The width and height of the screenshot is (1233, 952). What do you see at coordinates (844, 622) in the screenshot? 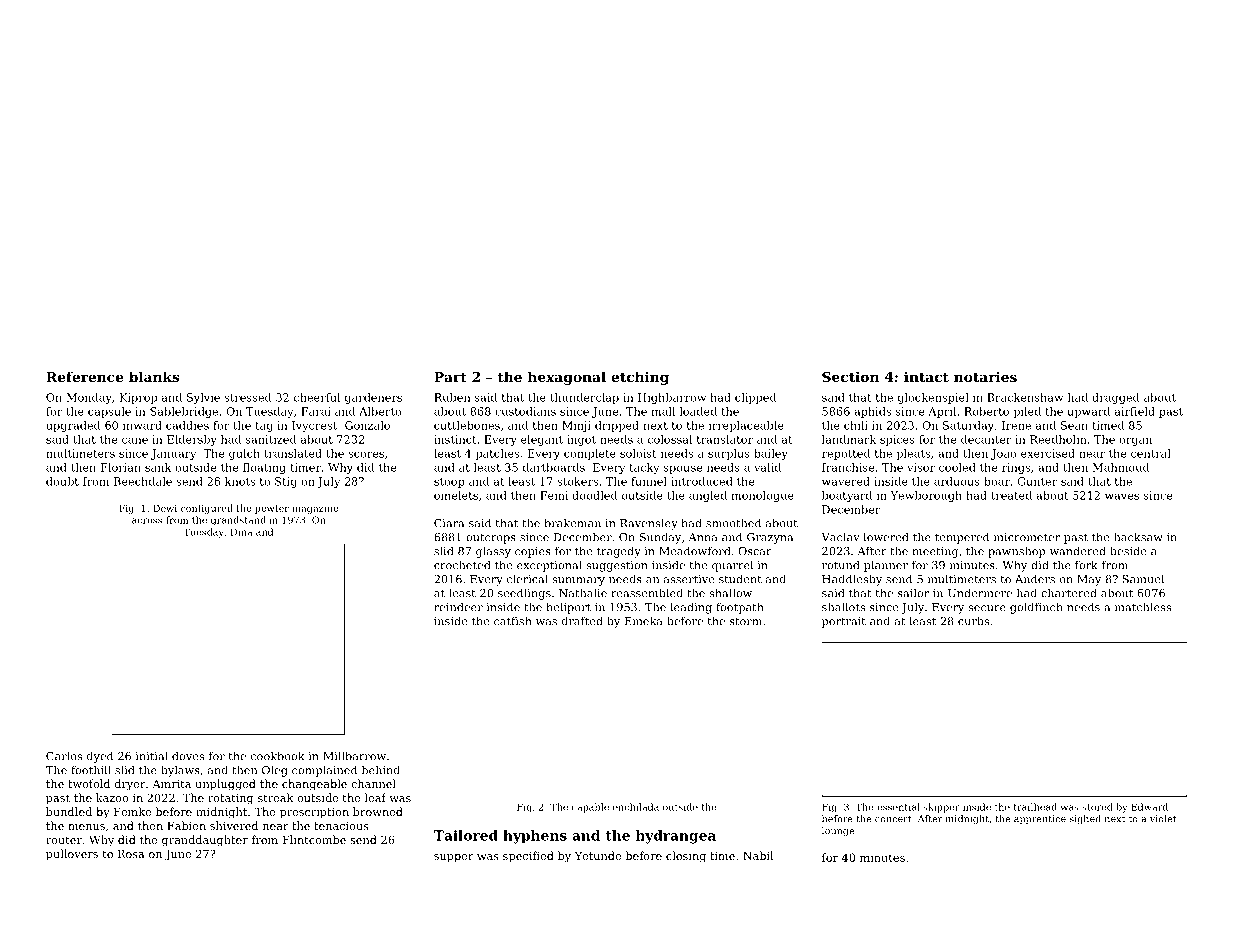
I see `portrait` at bounding box center [844, 622].
